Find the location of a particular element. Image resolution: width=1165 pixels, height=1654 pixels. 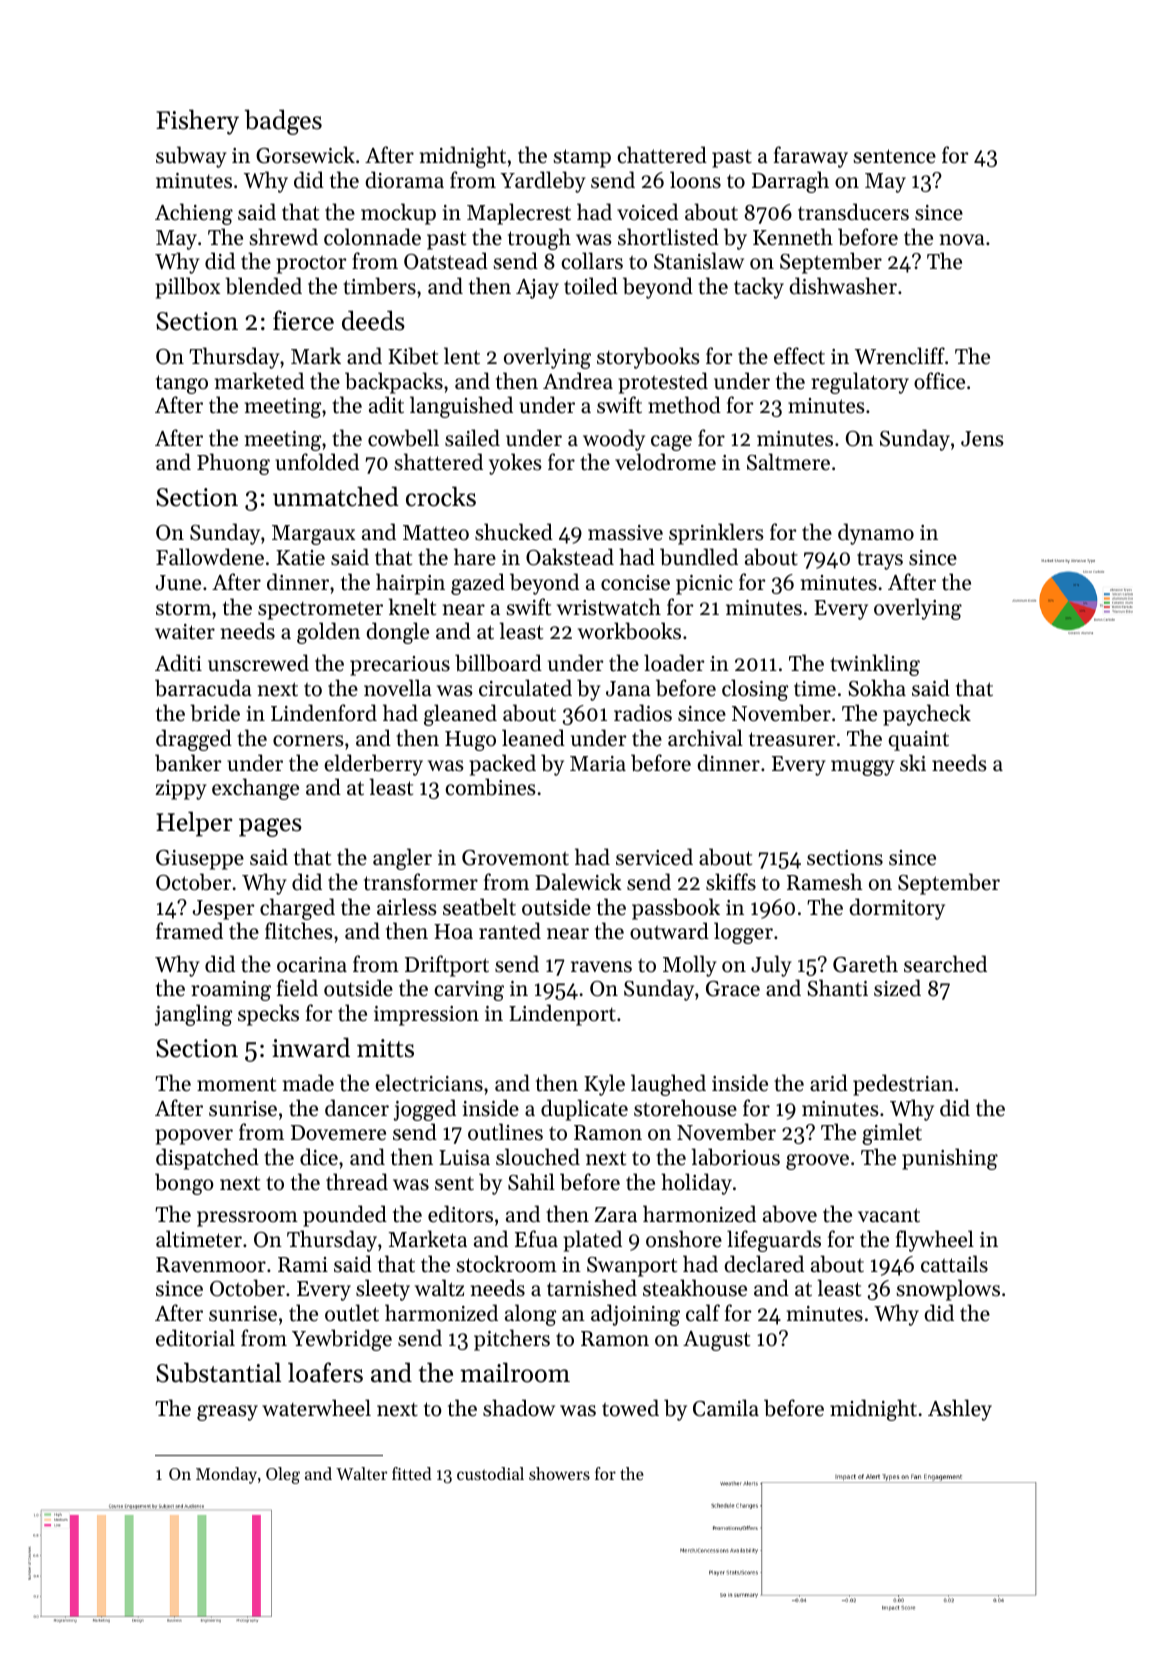

pillbox is located at coordinates (187, 288).
